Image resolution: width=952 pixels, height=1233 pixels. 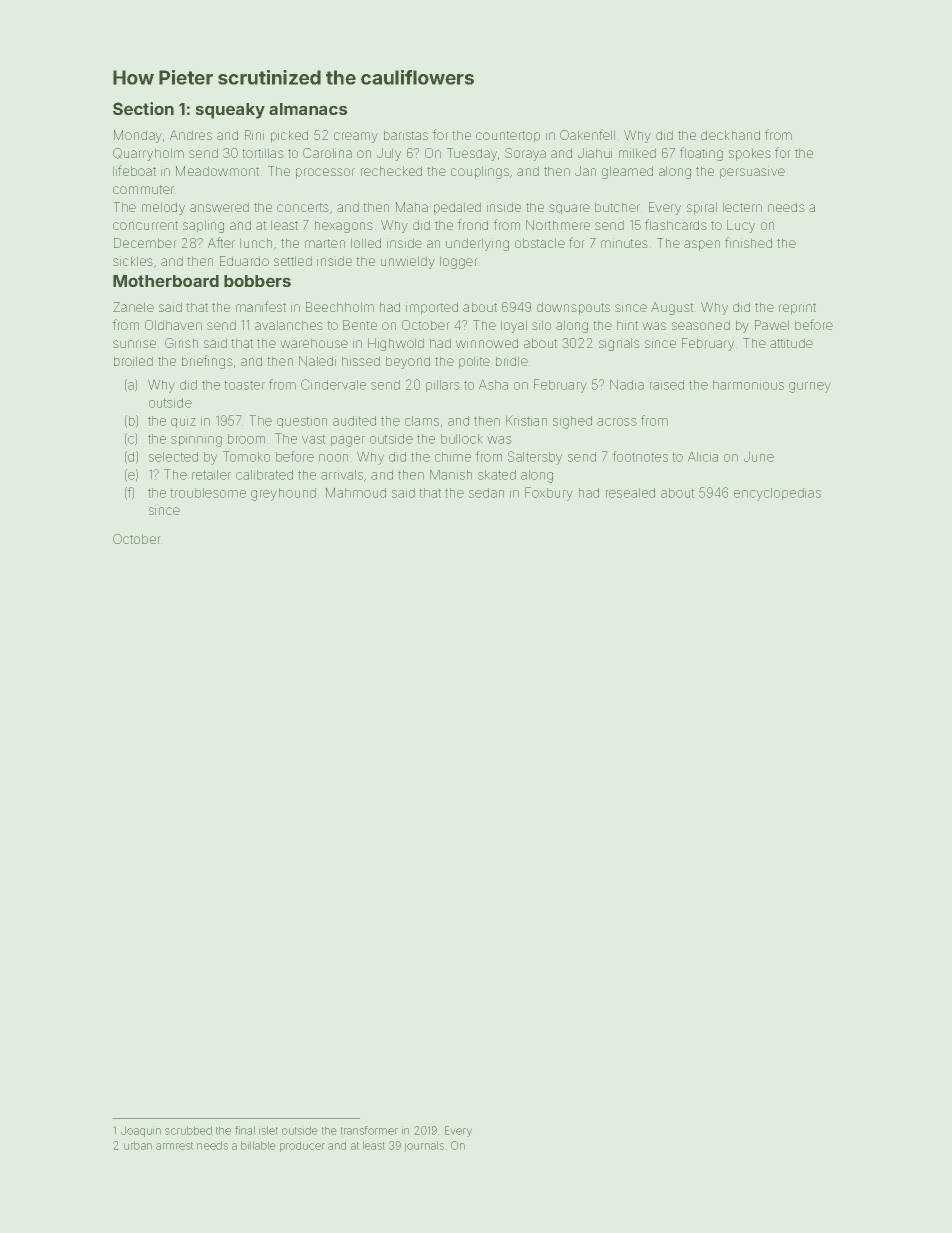 I want to click on sedan, so click(x=486, y=493).
